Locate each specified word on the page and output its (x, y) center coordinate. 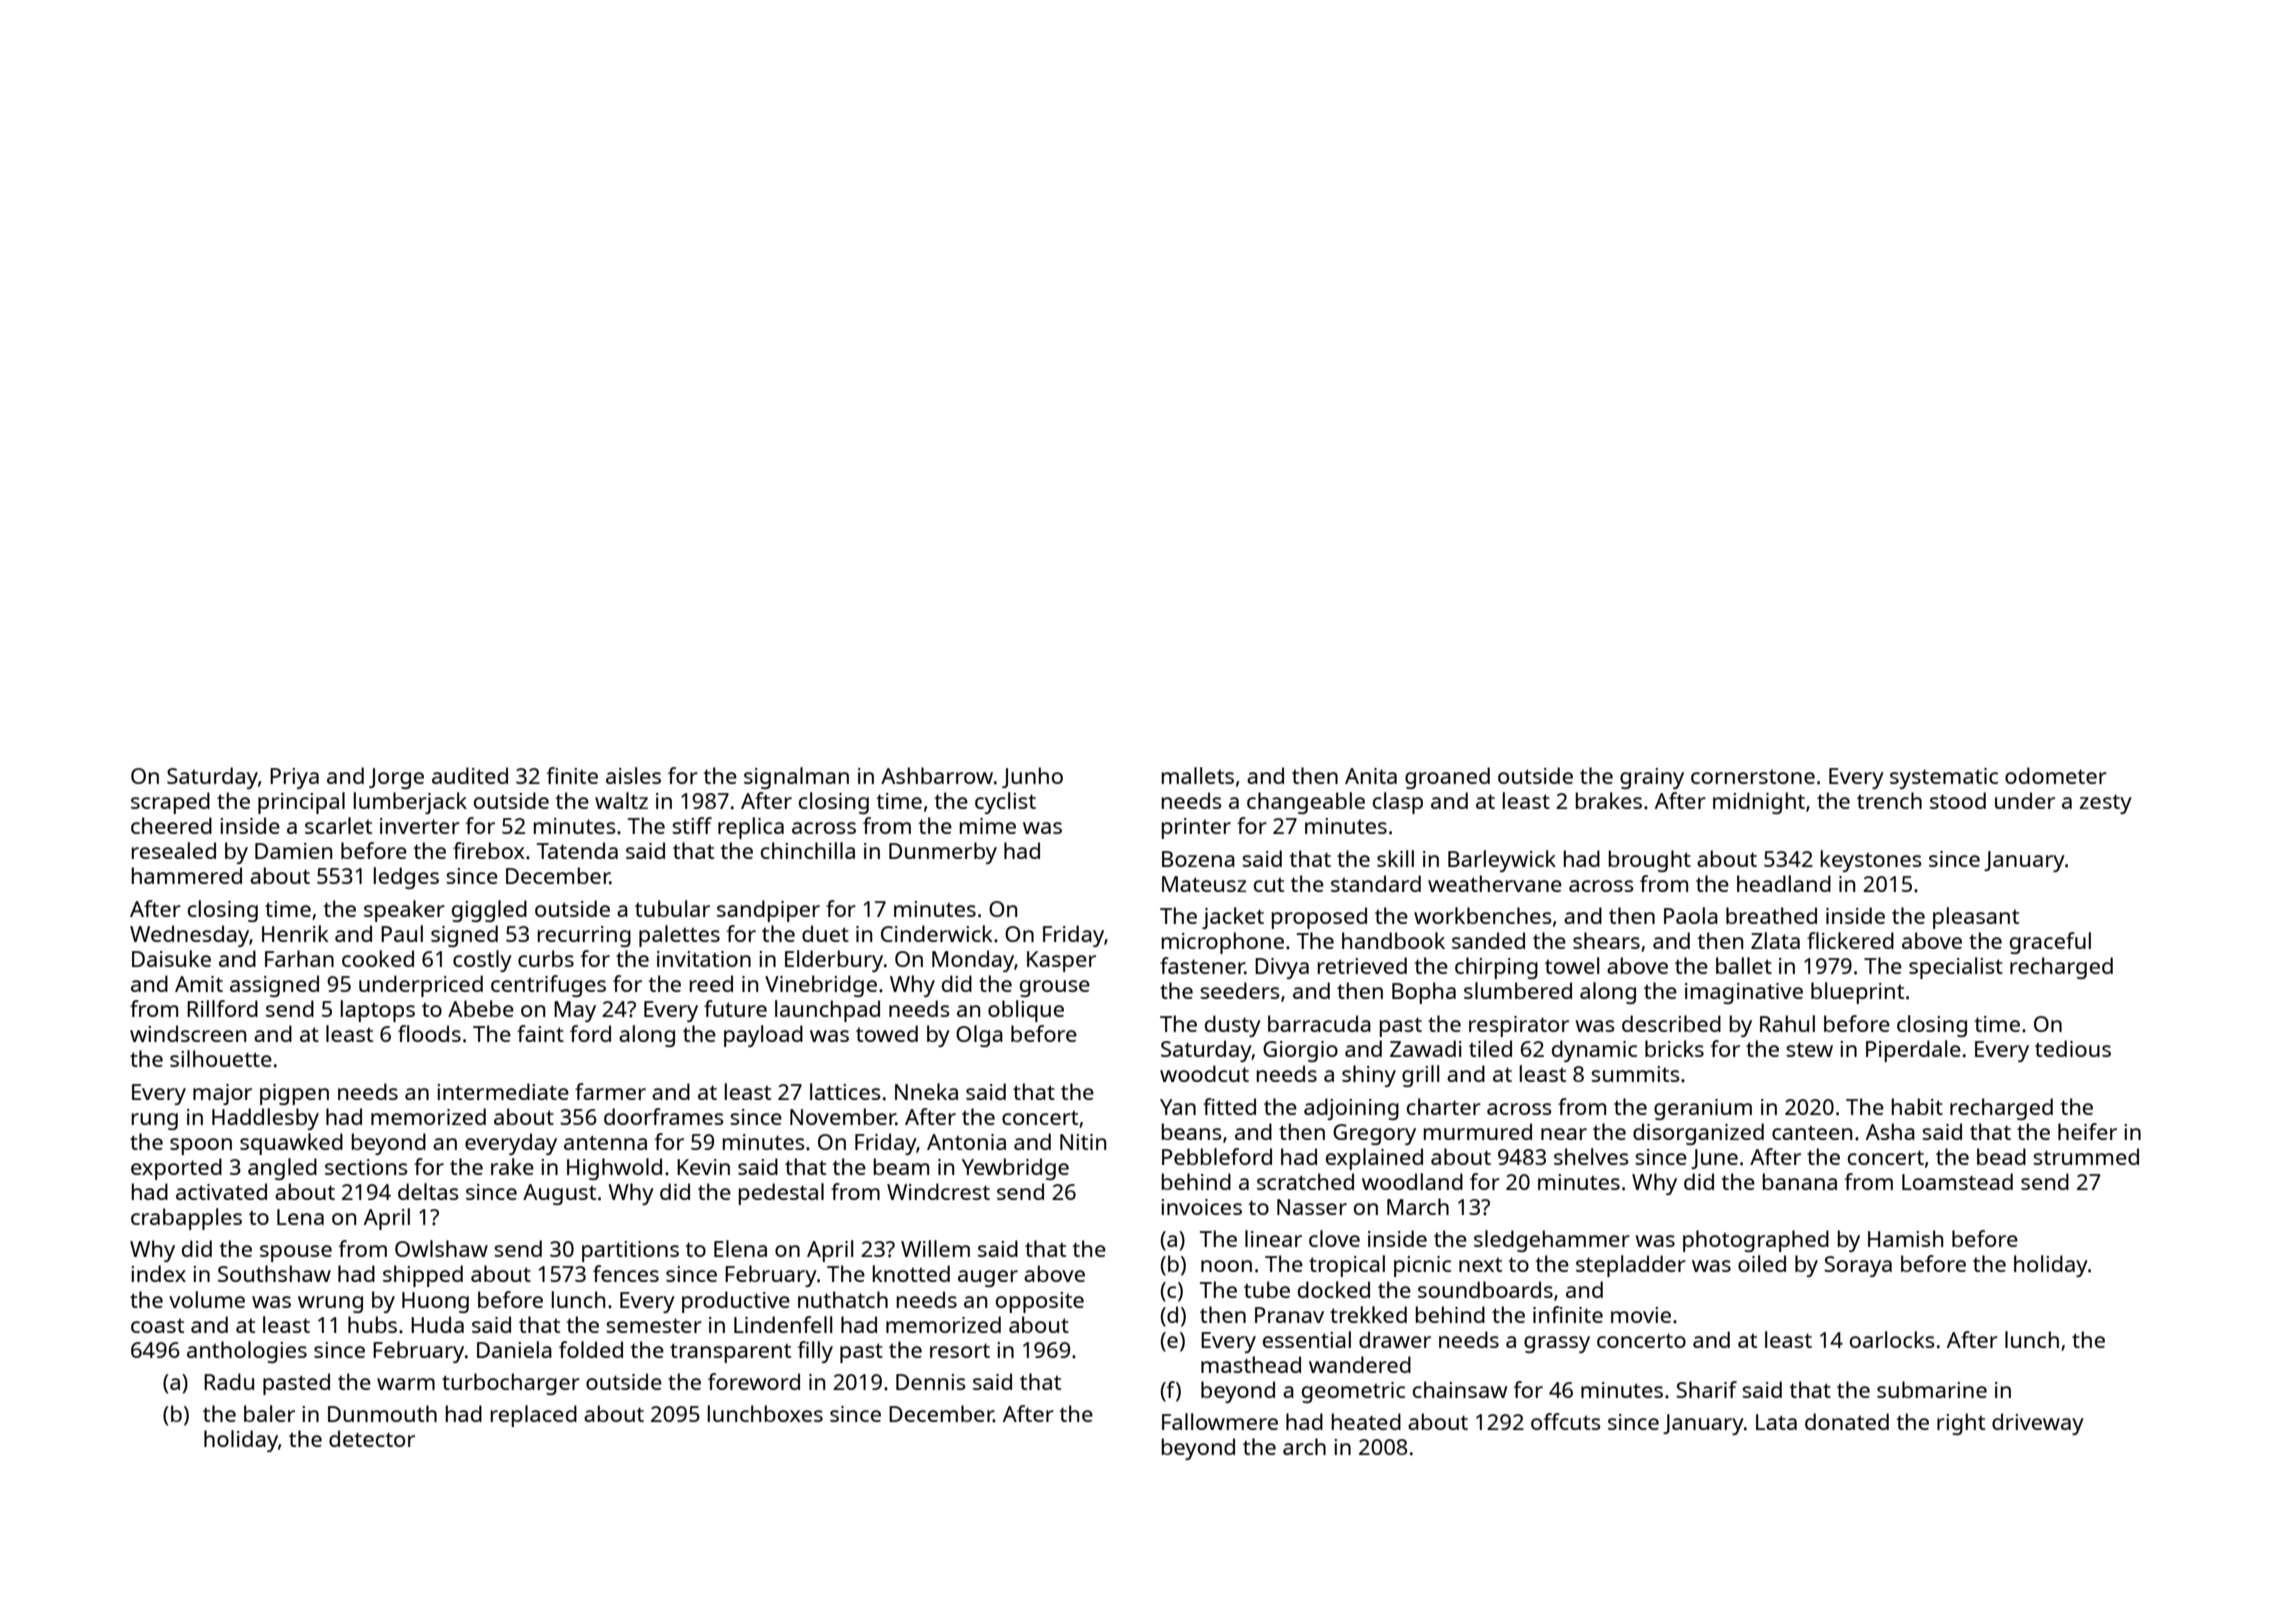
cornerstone (1753, 776)
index (158, 1273)
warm (406, 1384)
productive (736, 1302)
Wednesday (190, 936)
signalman (796, 778)
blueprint (1857, 993)
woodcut (1204, 1073)
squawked (291, 1144)
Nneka (926, 1091)
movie (1641, 1315)
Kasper (1061, 961)
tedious (2073, 1048)
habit (1917, 1106)
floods (429, 1033)
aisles (633, 775)
